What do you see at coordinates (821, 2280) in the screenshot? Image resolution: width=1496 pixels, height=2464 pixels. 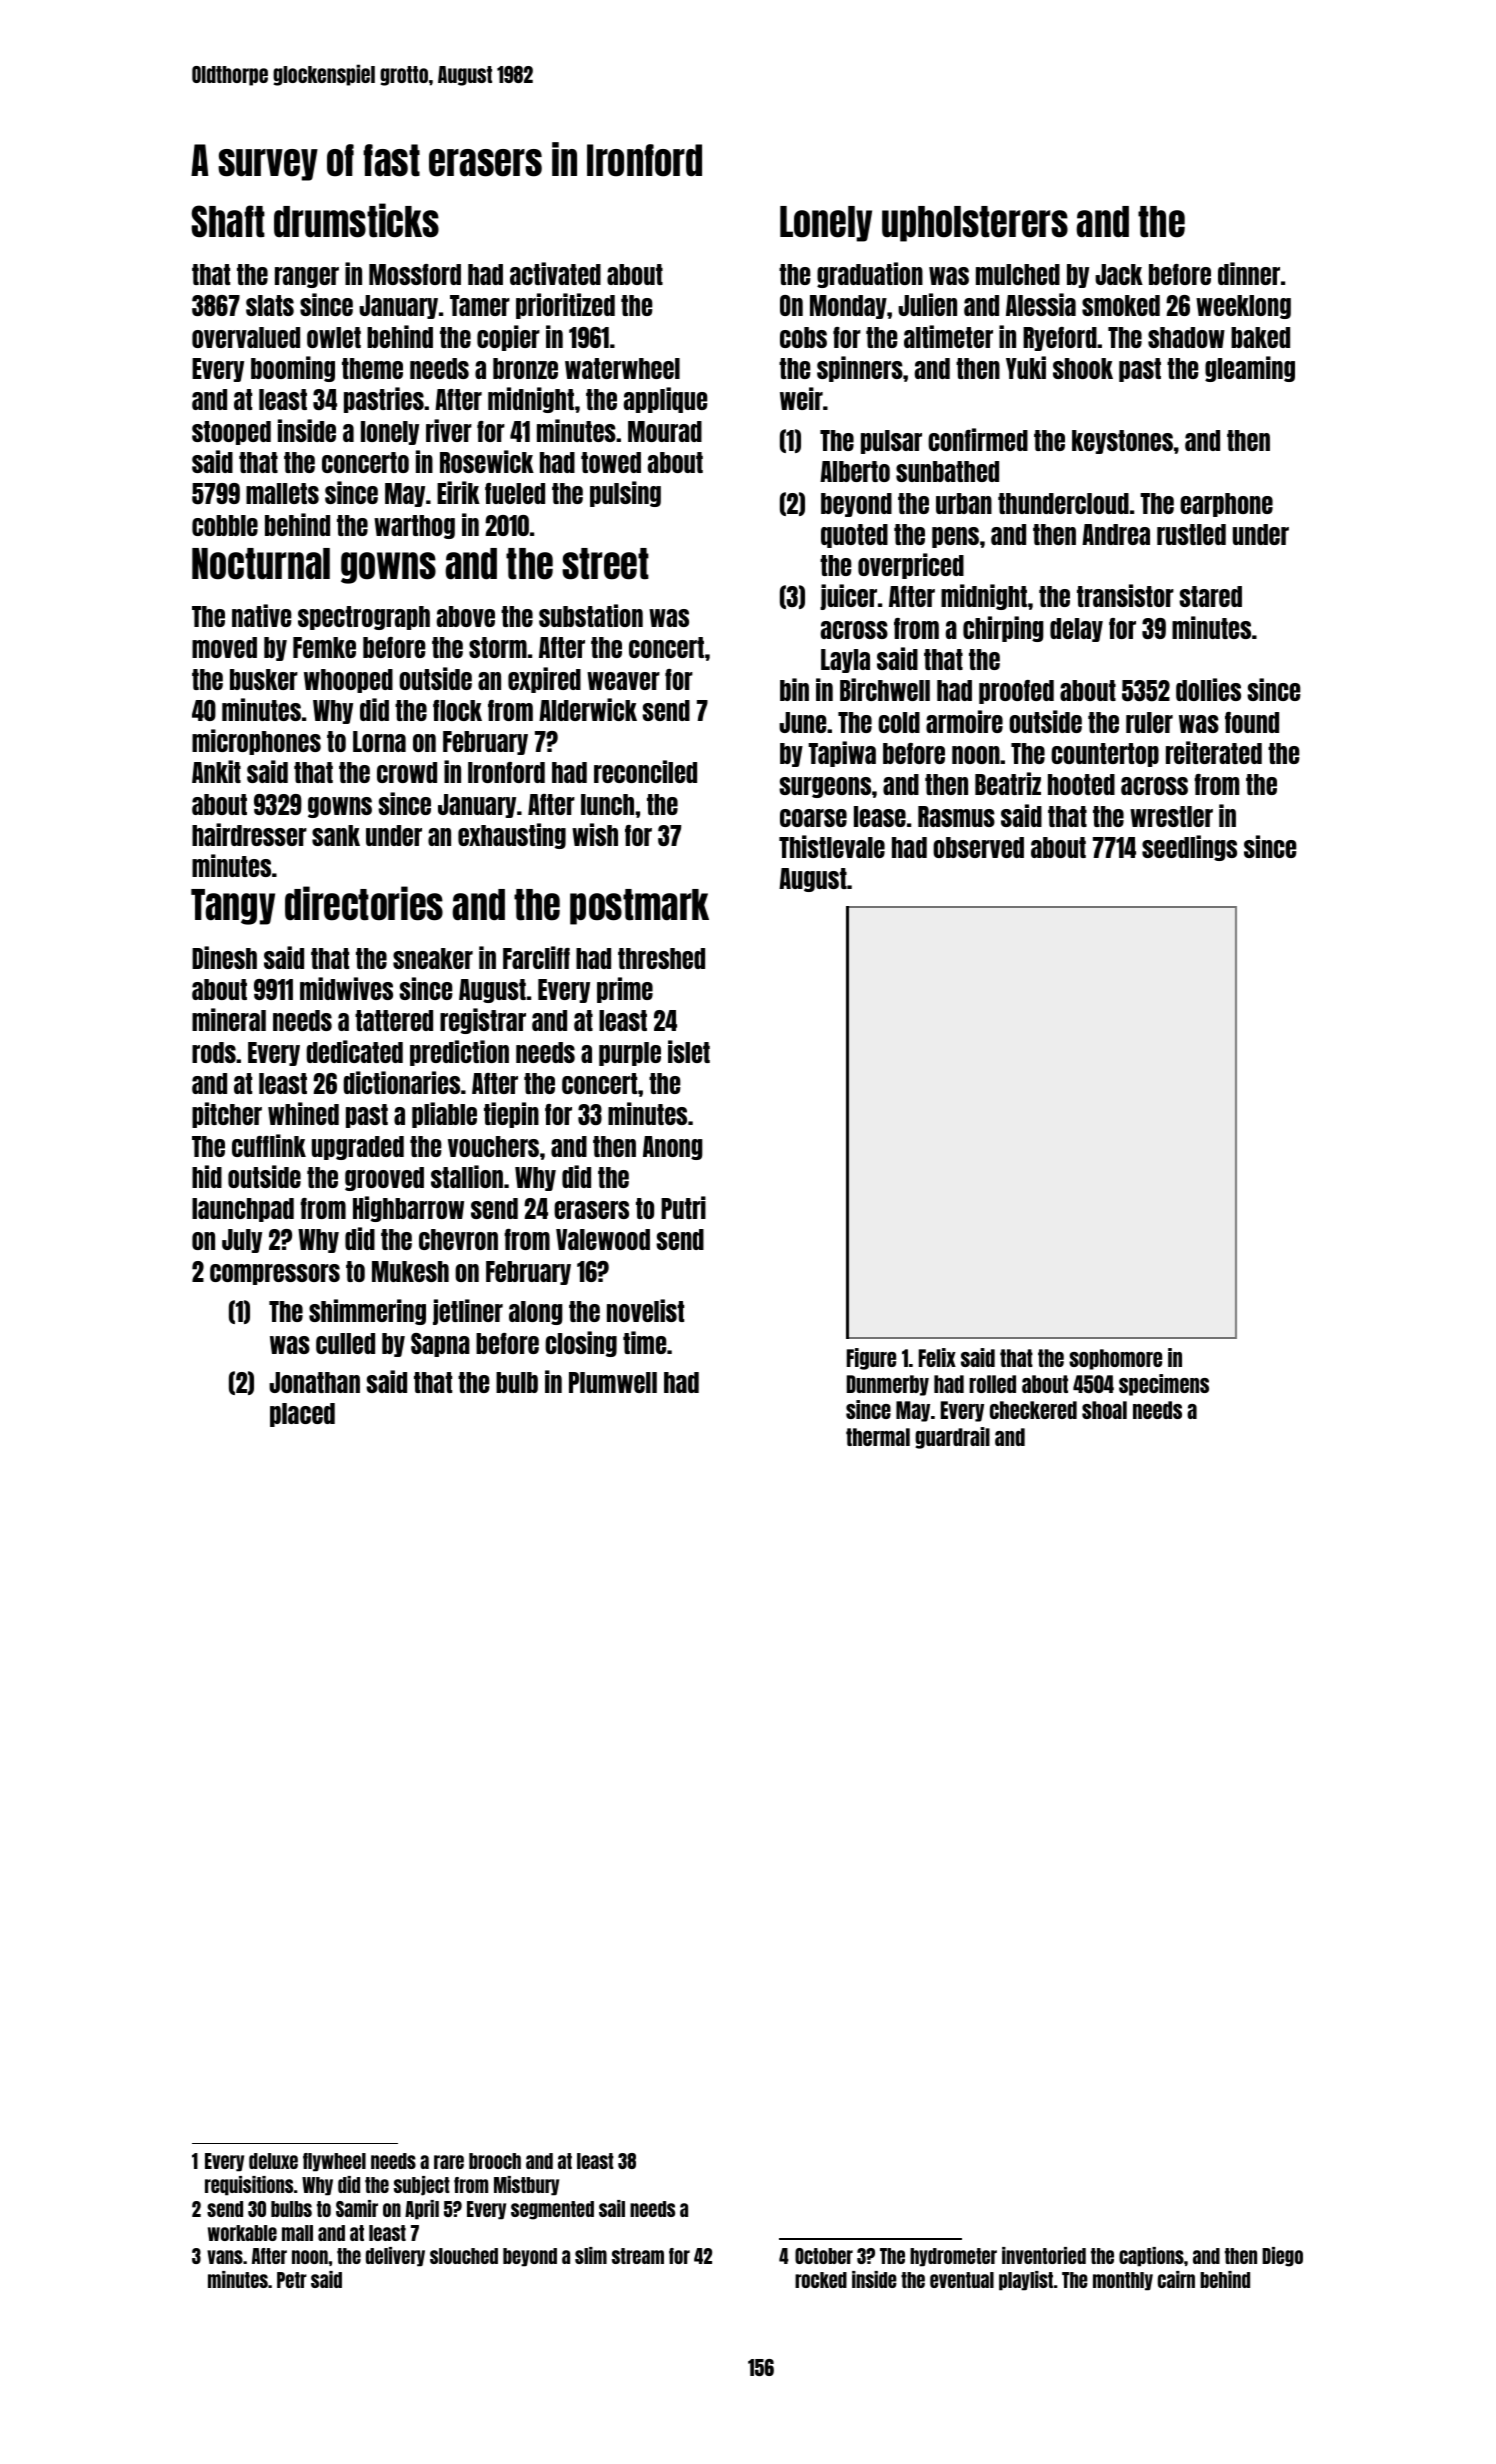 I see `rocked` at bounding box center [821, 2280].
